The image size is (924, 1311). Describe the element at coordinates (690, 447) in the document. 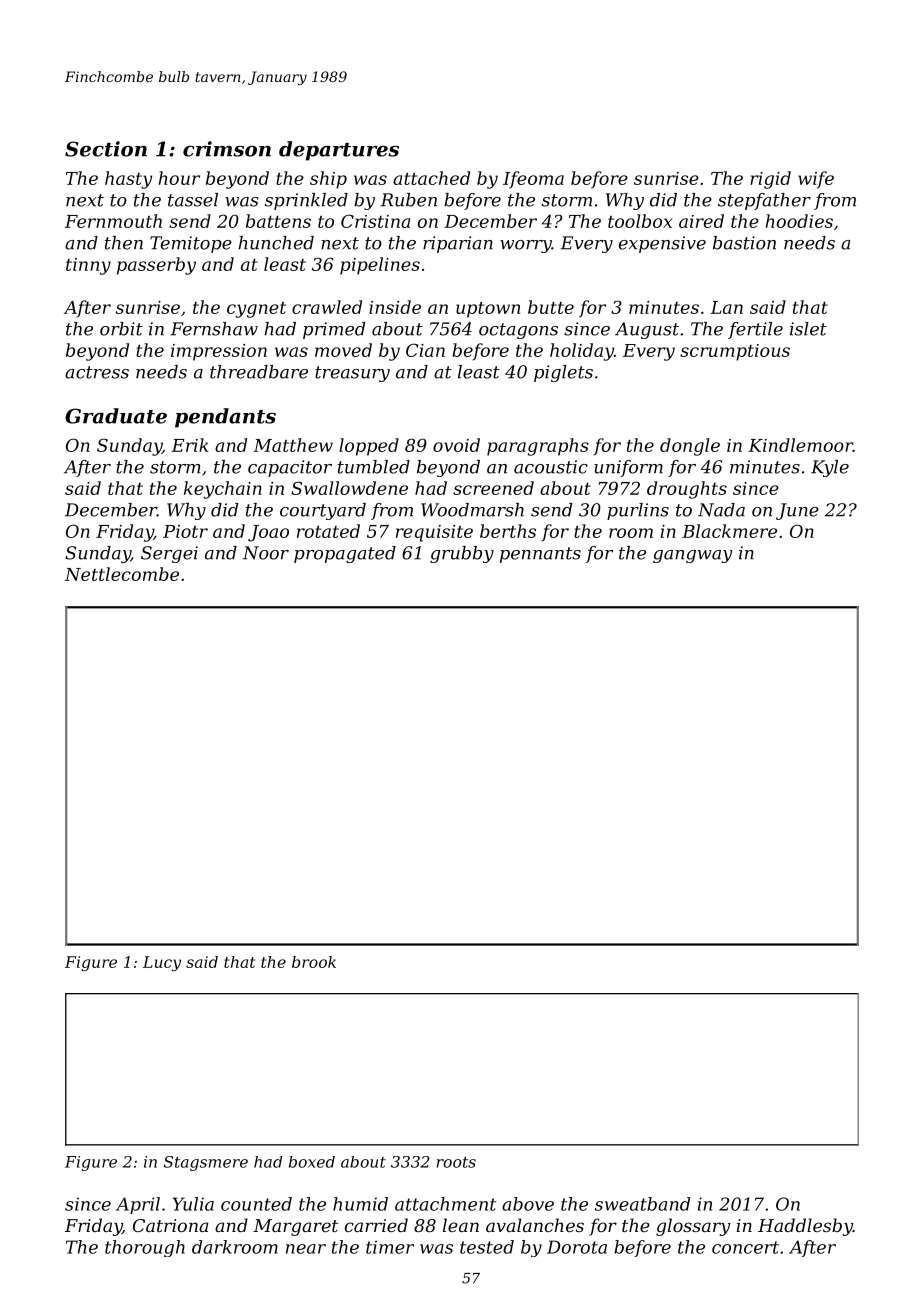

I see `dongle` at that location.
